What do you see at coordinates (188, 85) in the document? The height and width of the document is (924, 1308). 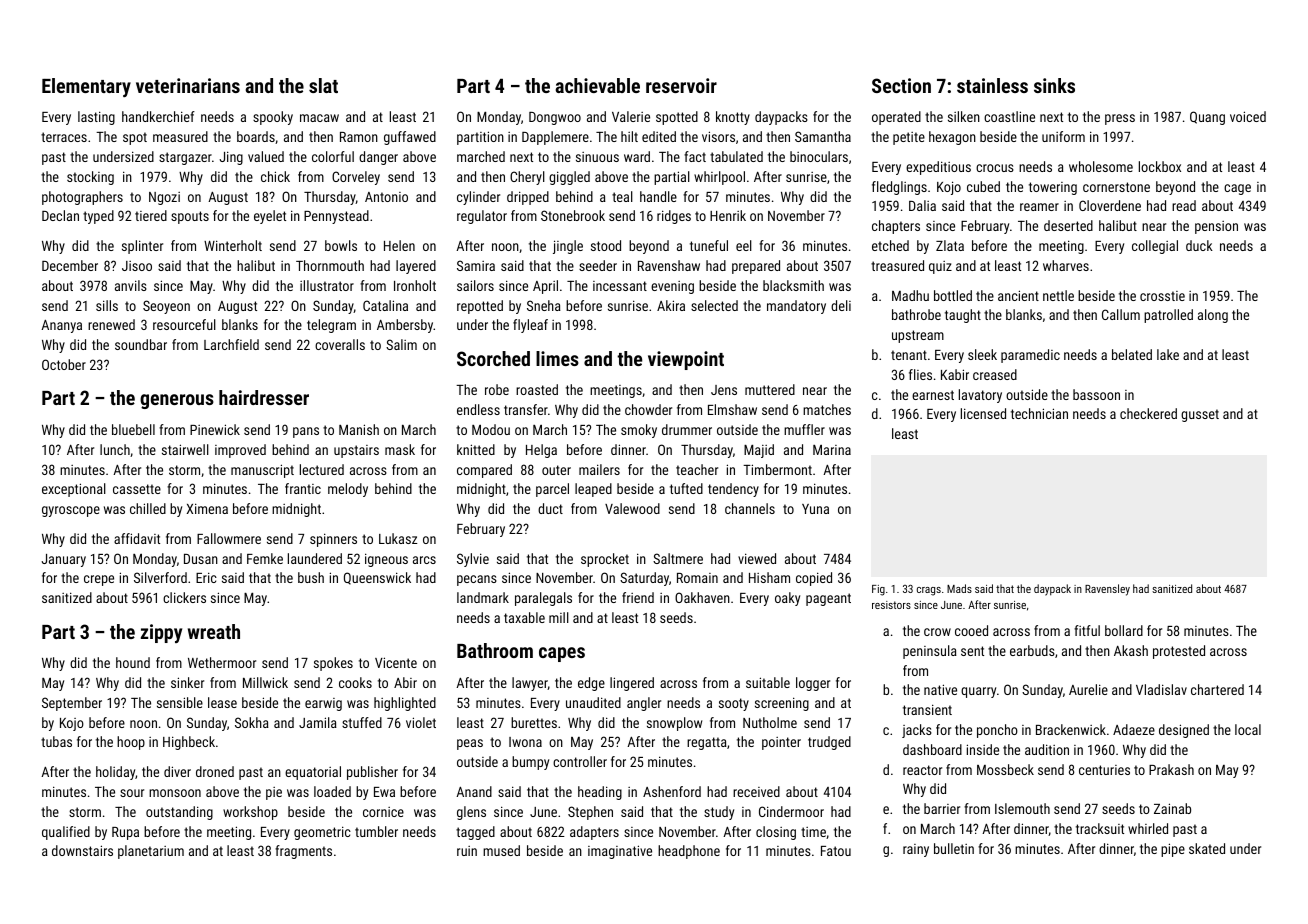 I see `veterinarians` at bounding box center [188, 85].
